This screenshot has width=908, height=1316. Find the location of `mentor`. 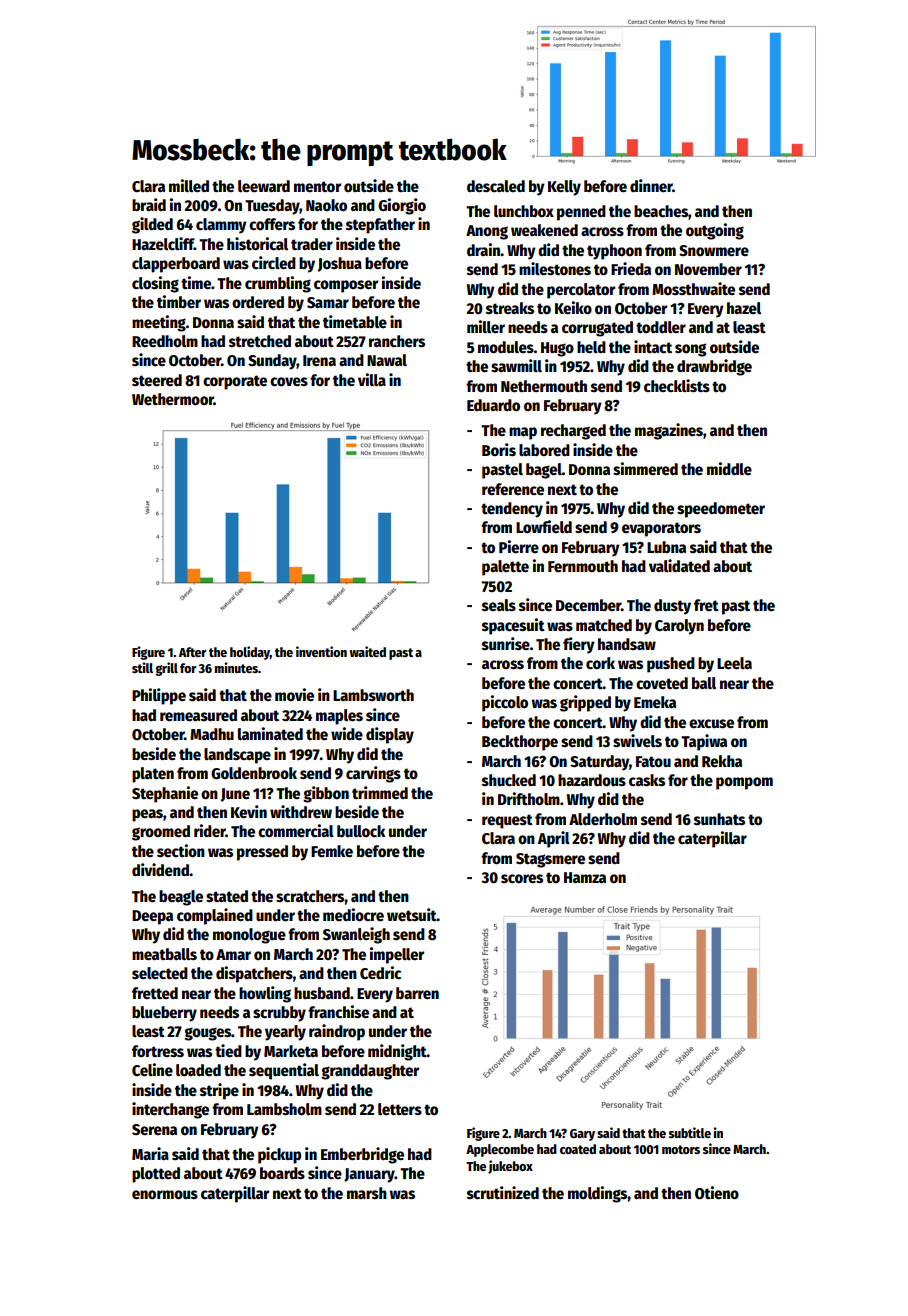

mentor is located at coordinates (317, 187).
